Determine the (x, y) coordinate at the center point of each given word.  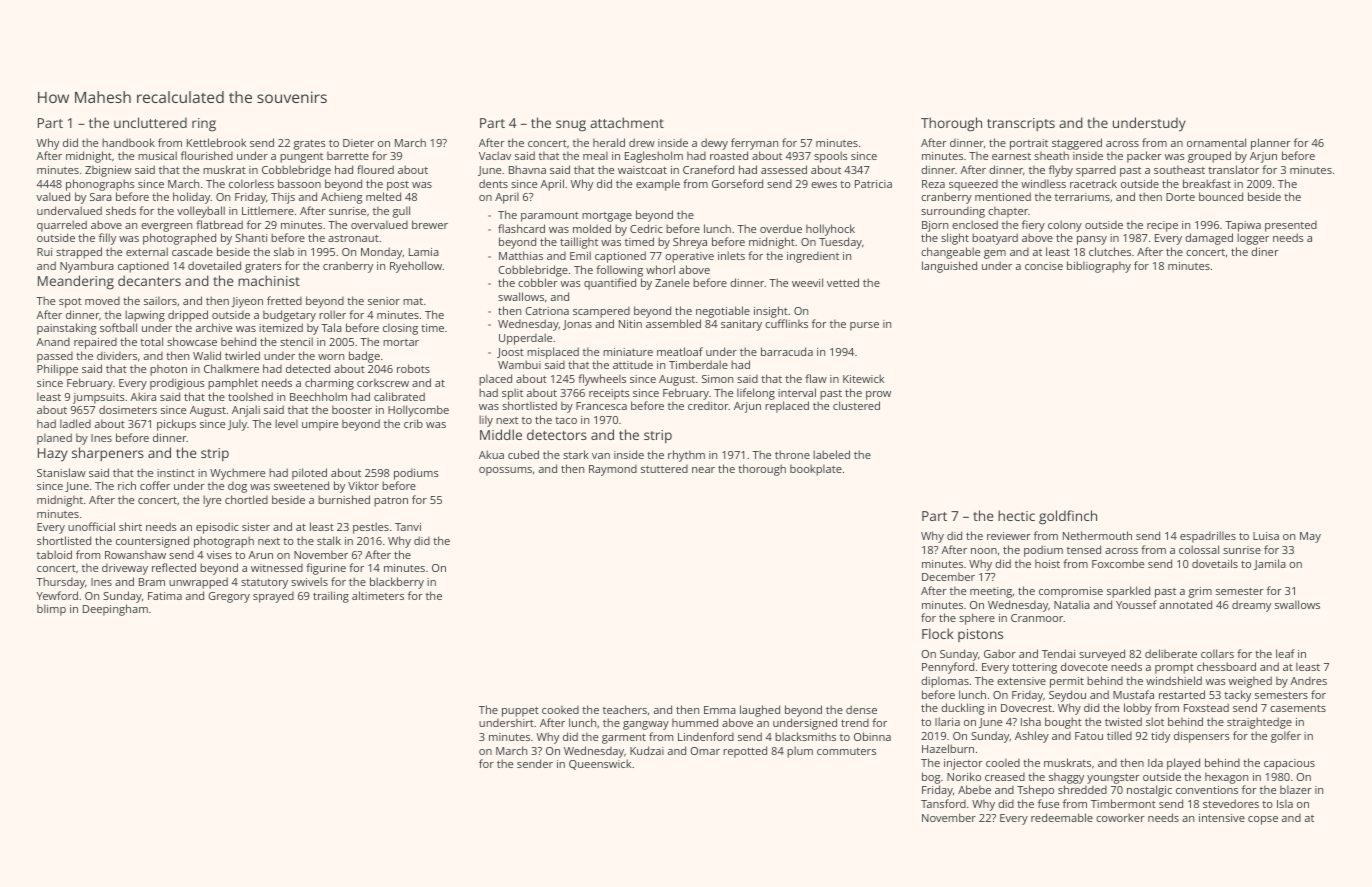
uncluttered (150, 122)
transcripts (1021, 124)
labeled (831, 454)
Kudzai (647, 750)
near (703, 470)
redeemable (1062, 817)
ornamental (1216, 142)
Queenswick (600, 764)
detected (308, 368)
